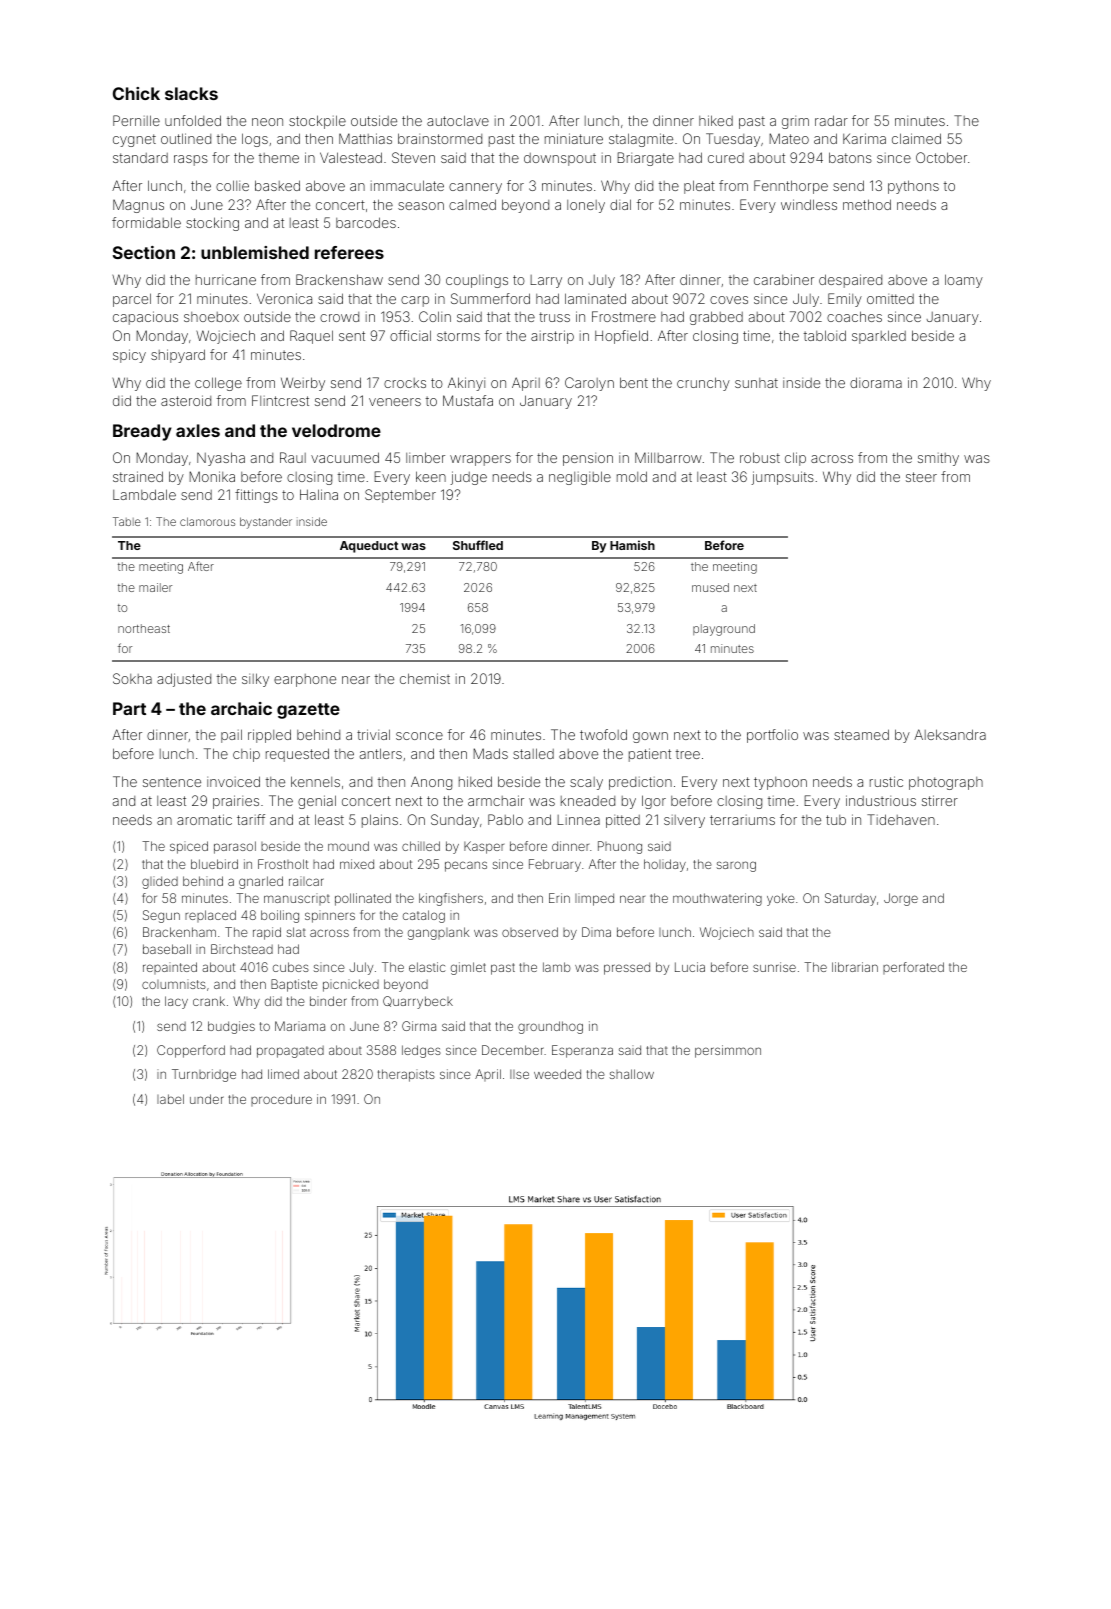 Image resolution: width=1111 pixels, height=1609 pixels. I want to click on strained, so click(138, 476).
